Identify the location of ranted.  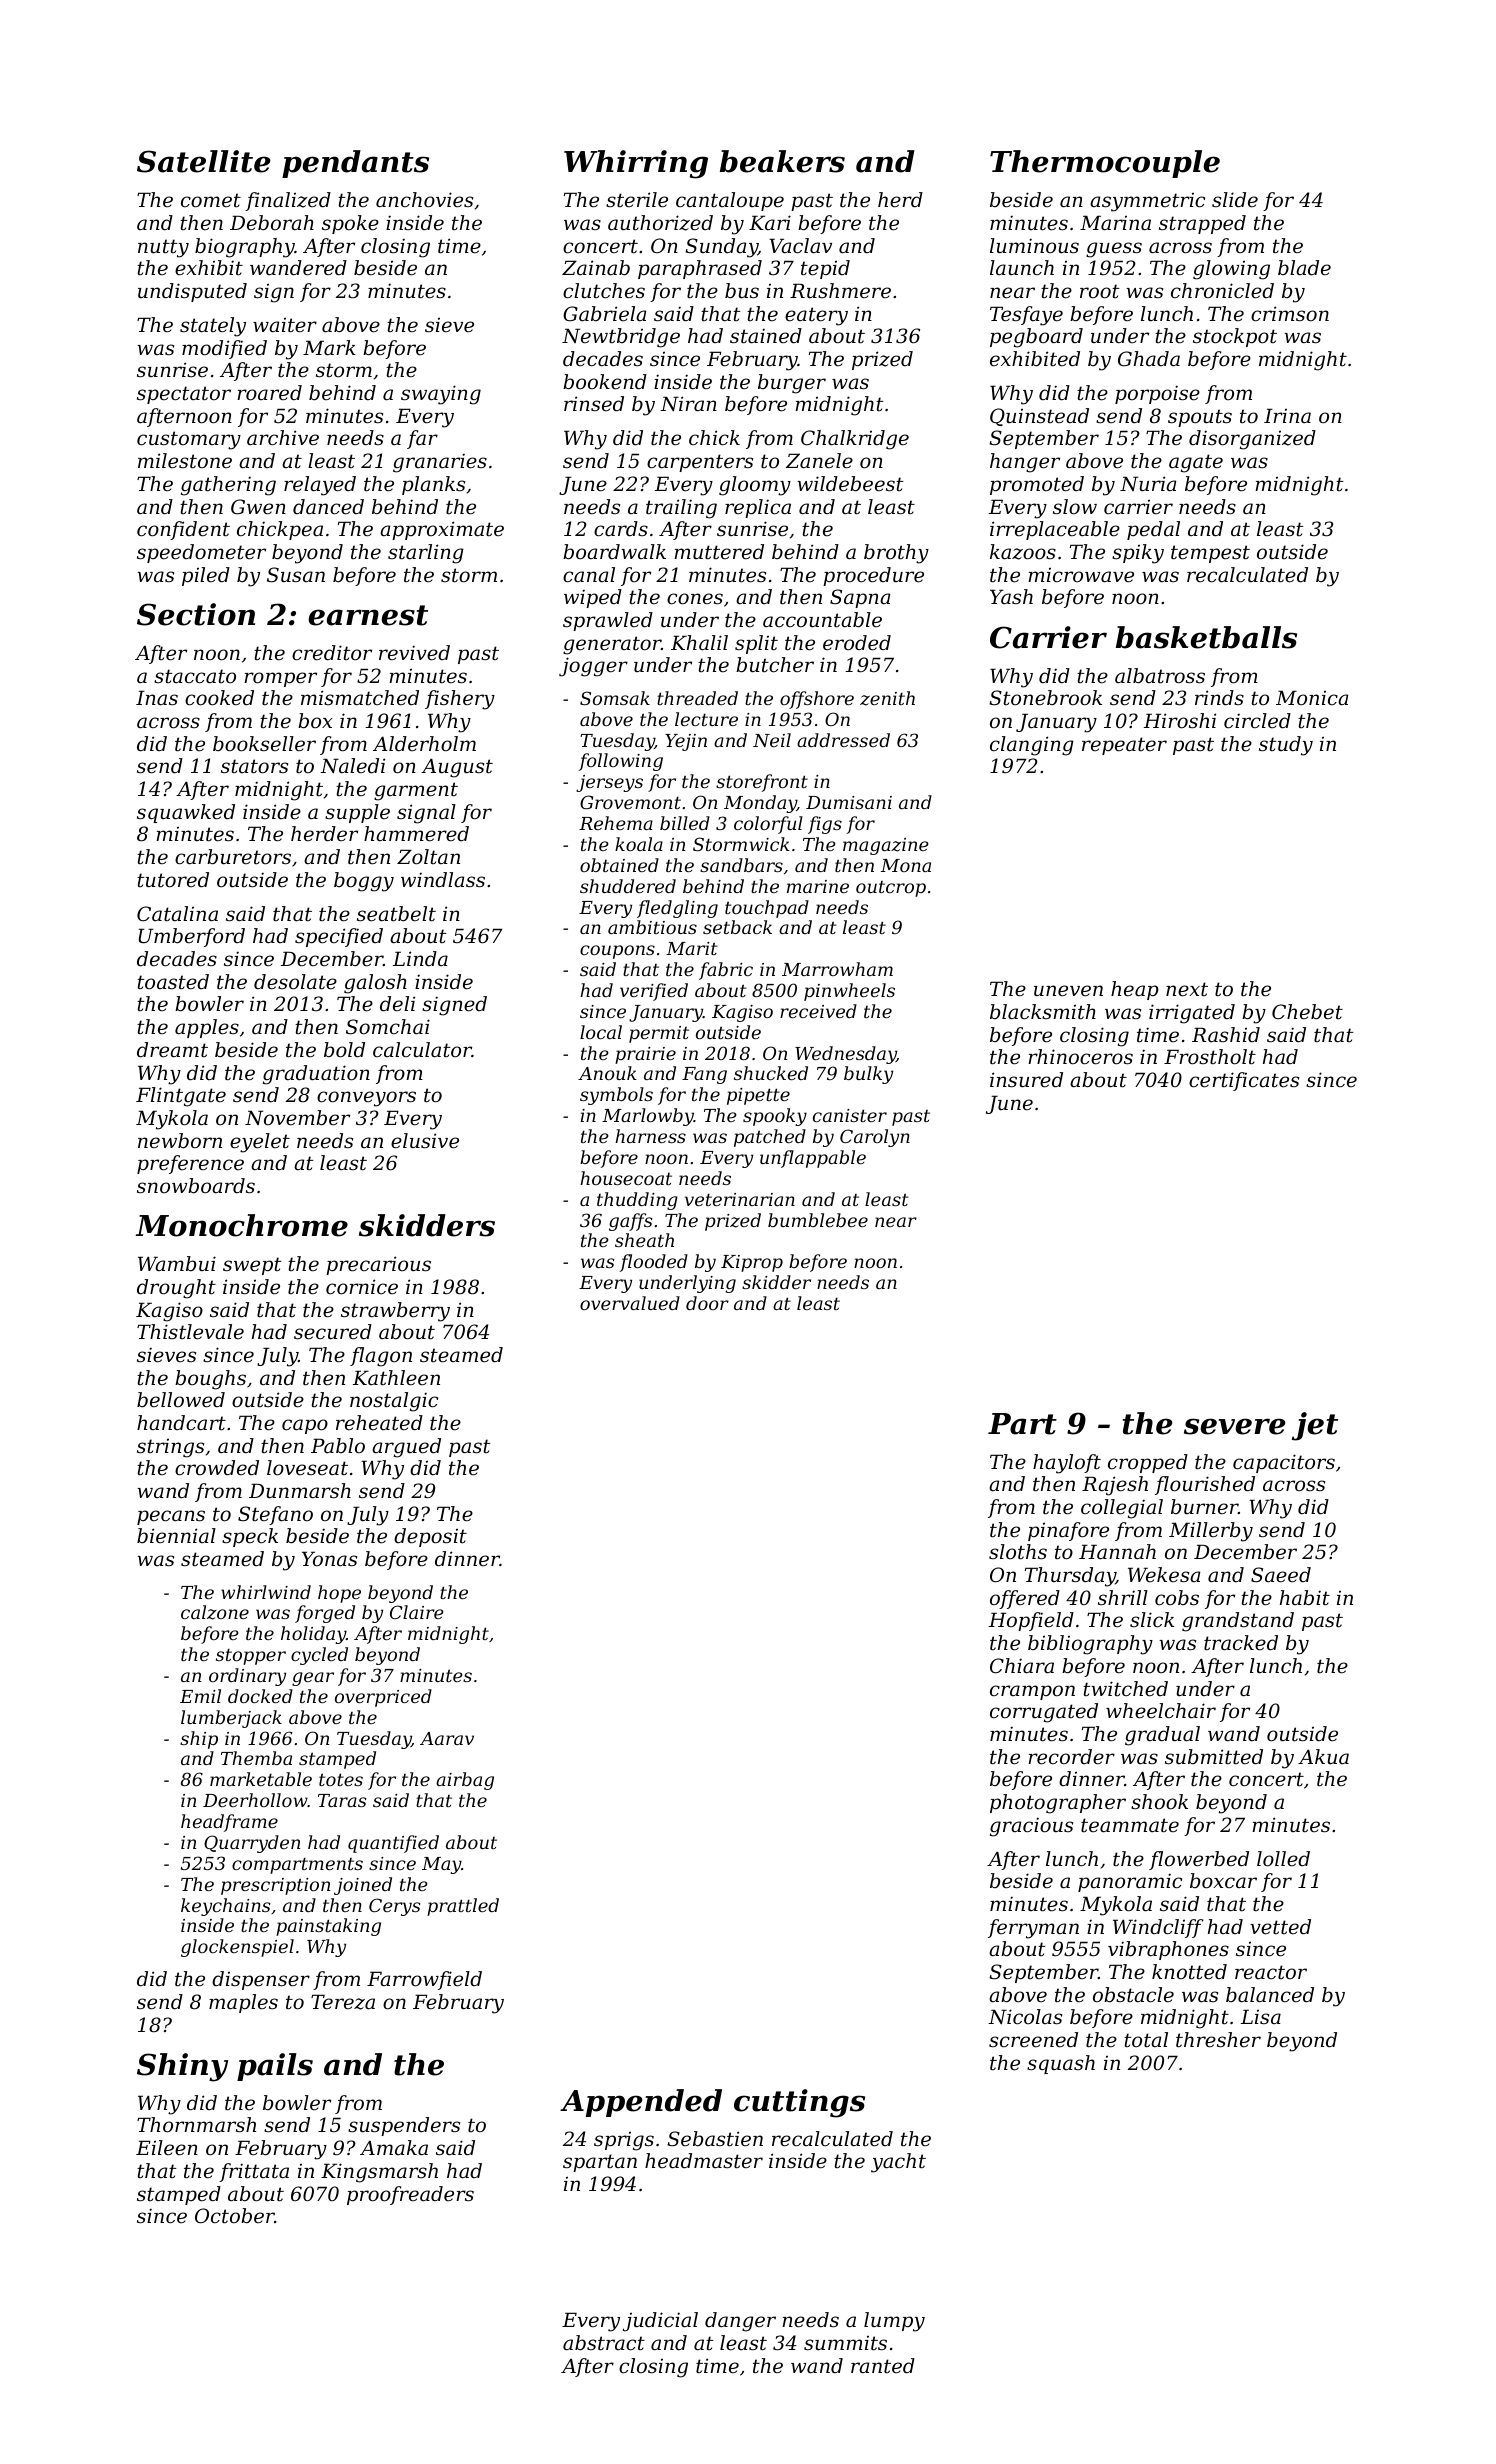
(883, 2366).
